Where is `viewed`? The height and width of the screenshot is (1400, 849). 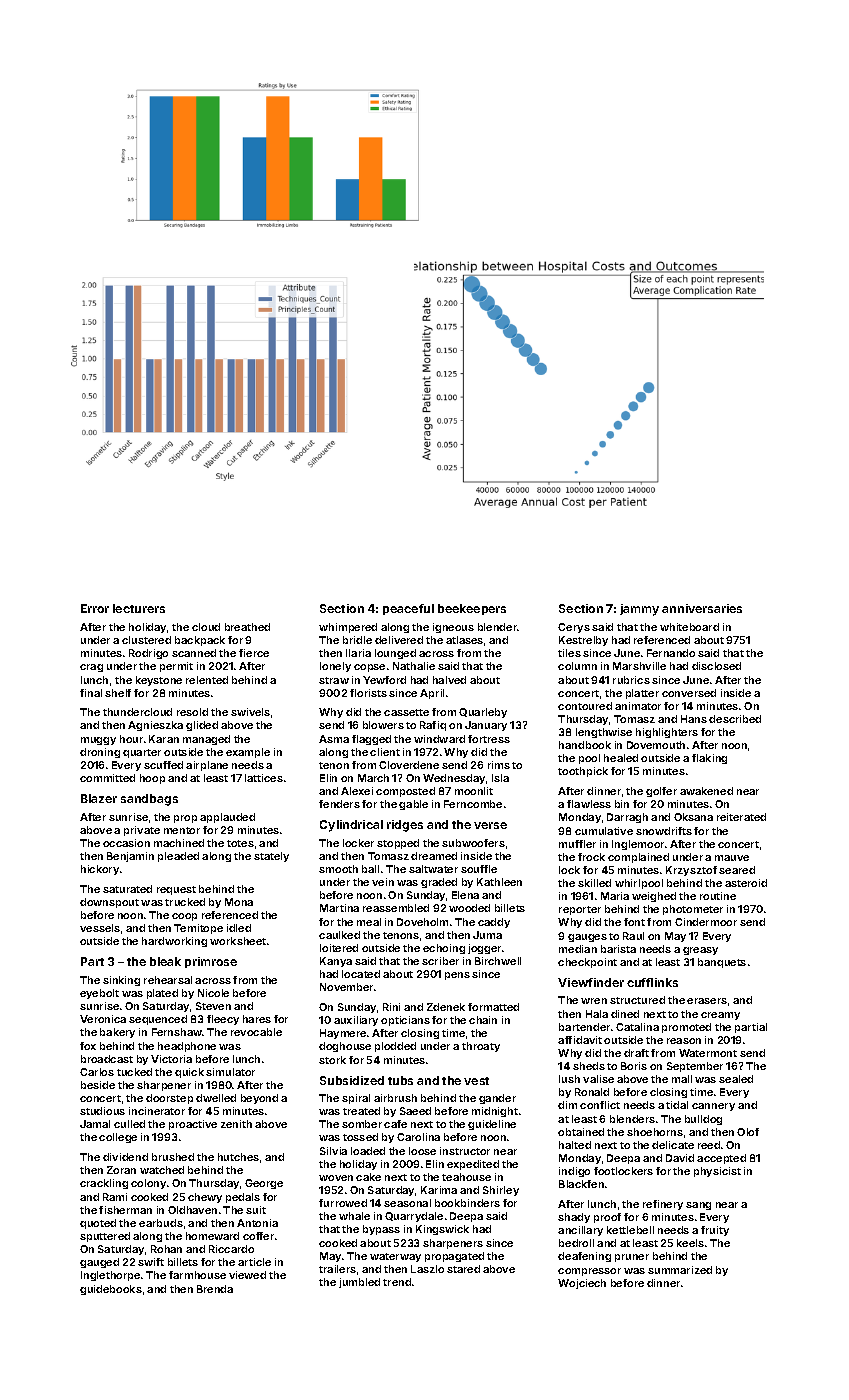
viewed is located at coordinates (247, 1275).
